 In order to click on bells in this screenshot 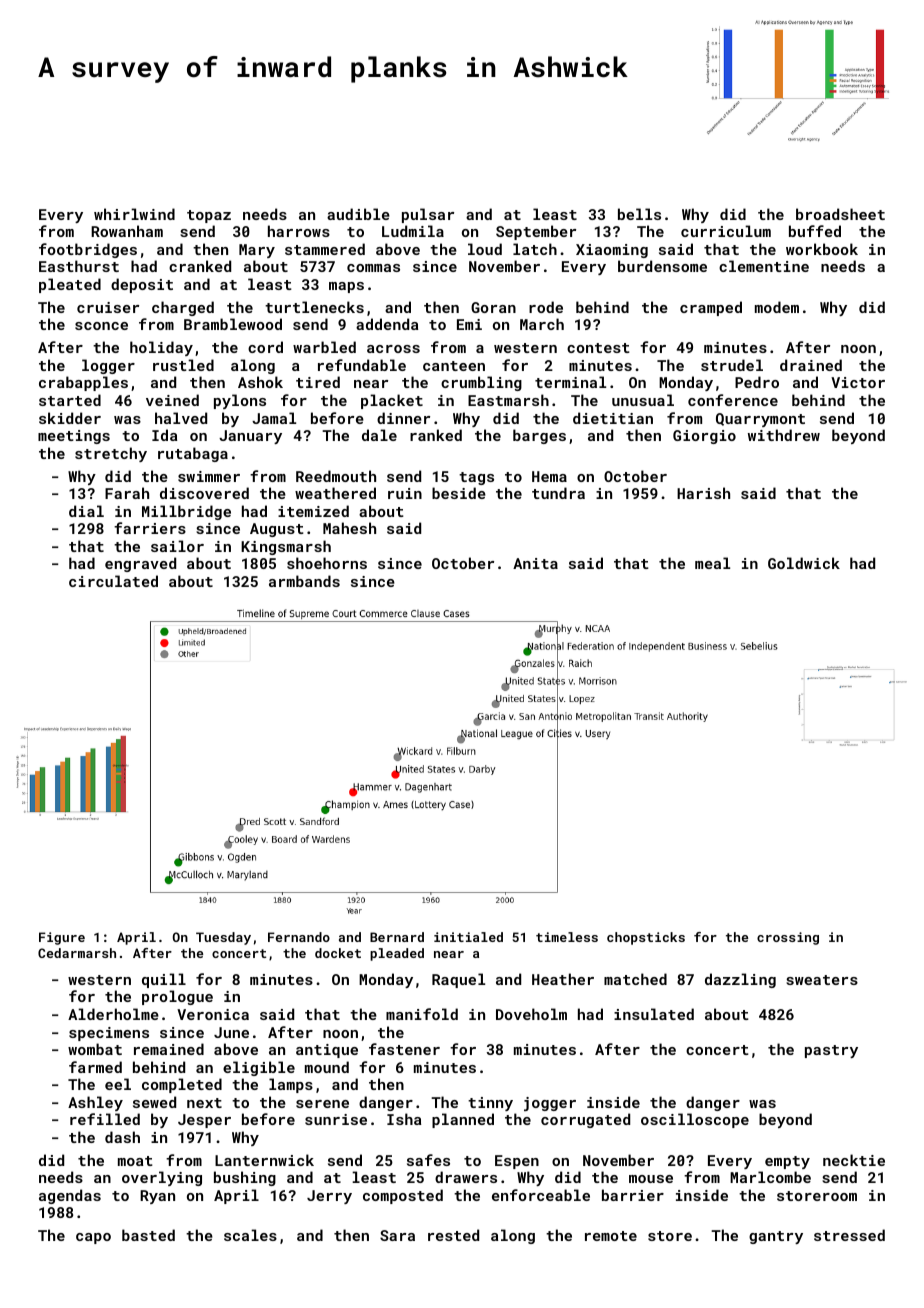, I will do `click(639, 214)`.
